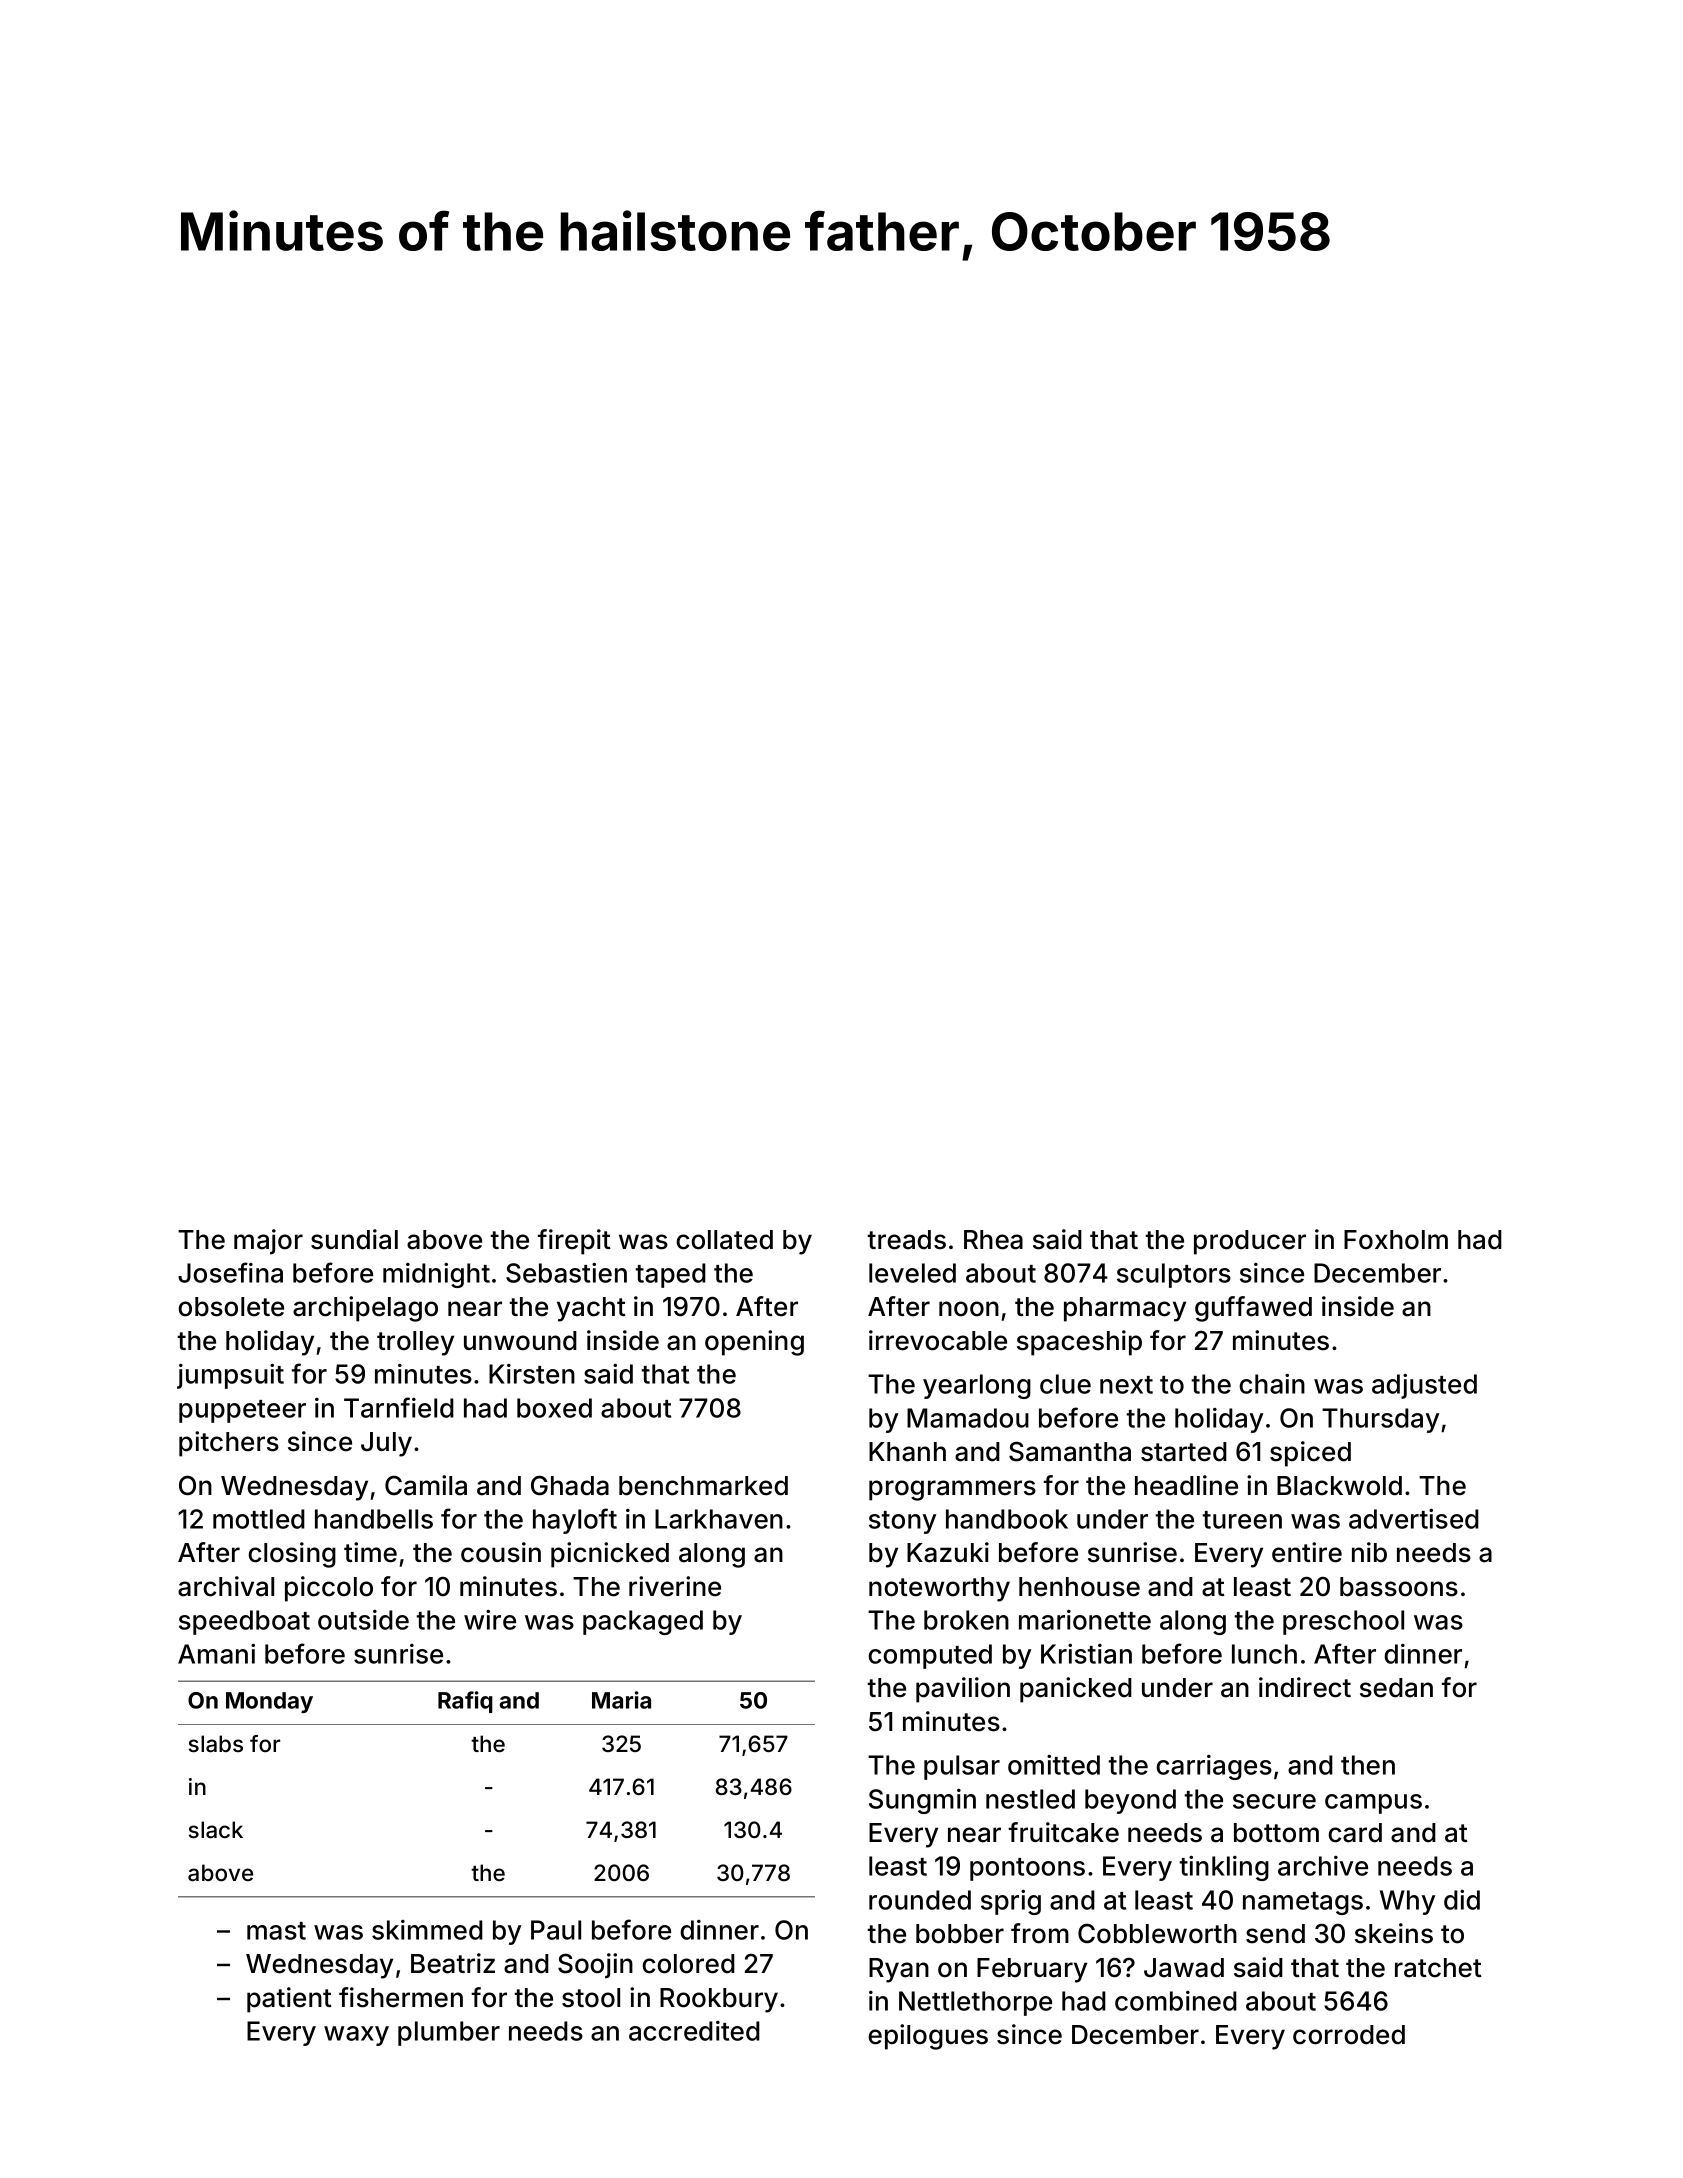  What do you see at coordinates (268, 1242) in the screenshot?
I see `major` at bounding box center [268, 1242].
